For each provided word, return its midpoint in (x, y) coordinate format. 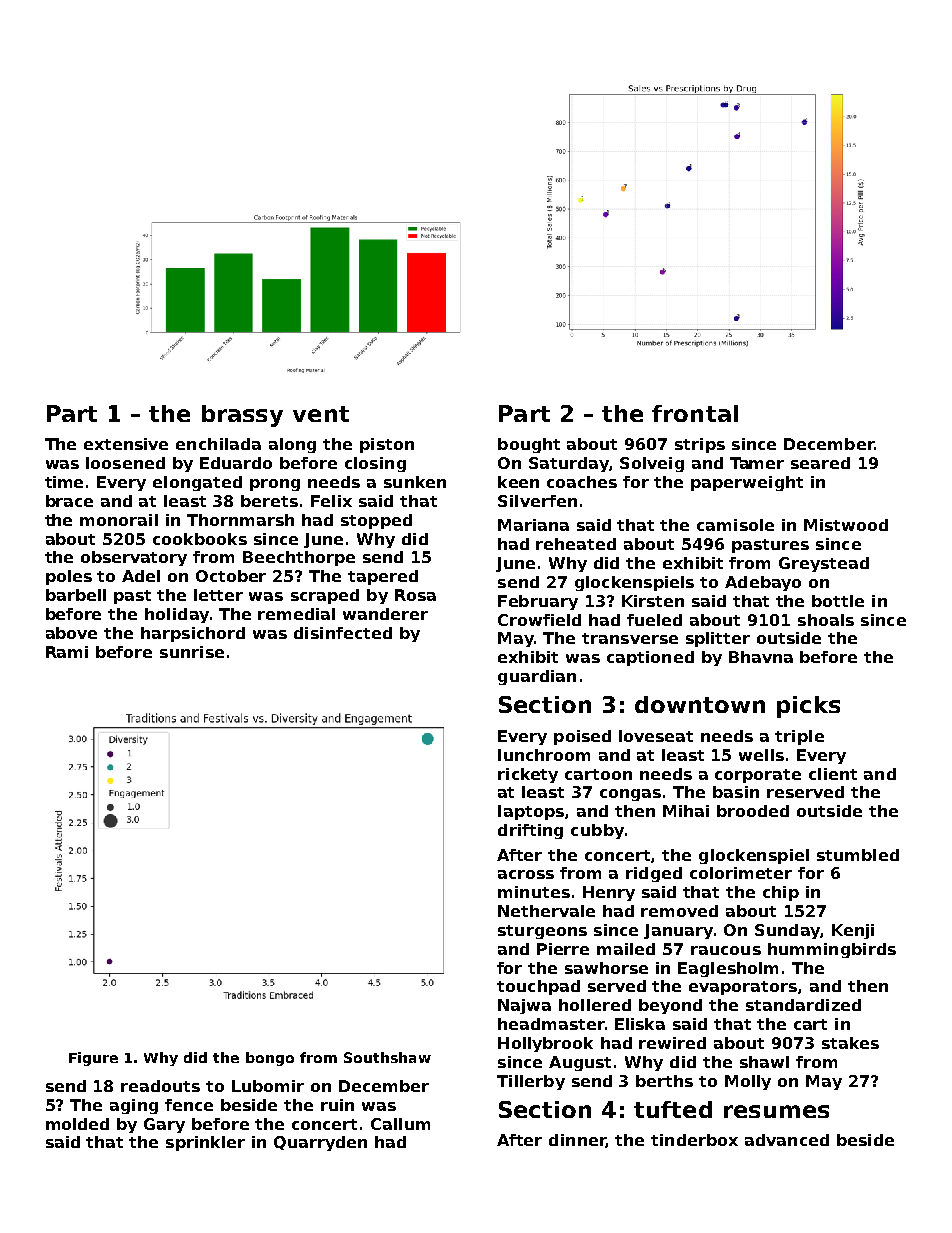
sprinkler (205, 1143)
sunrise (192, 652)
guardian (537, 677)
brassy (242, 416)
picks (808, 707)
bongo (270, 1059)
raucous (726, 950)
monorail (119, 520)
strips (700, 445)
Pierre (563, 949)
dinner (577, 1141)
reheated (576, 544)
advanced (787, 1140)
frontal (695, 413)
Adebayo (763, 583)
